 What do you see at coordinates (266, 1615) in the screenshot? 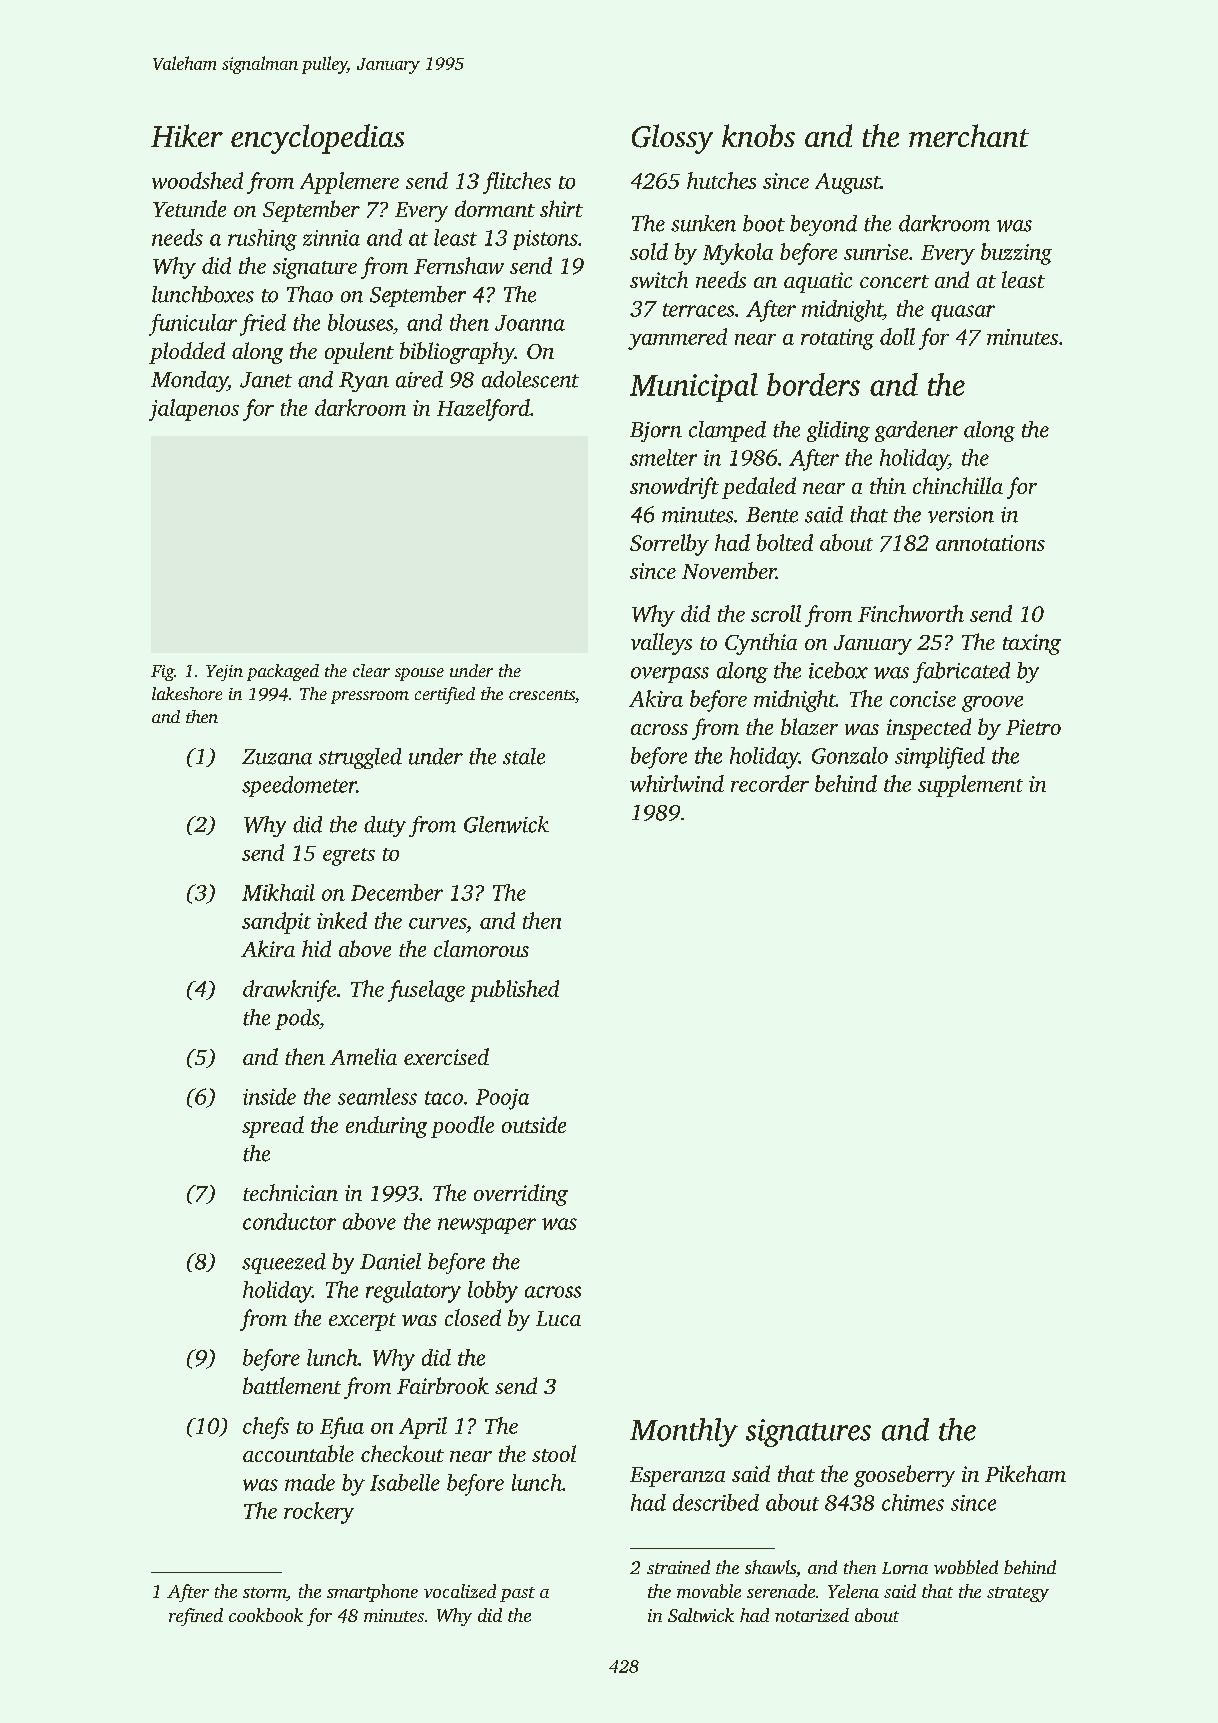
I see `cookbook` at bounding box center [266, 1615].
